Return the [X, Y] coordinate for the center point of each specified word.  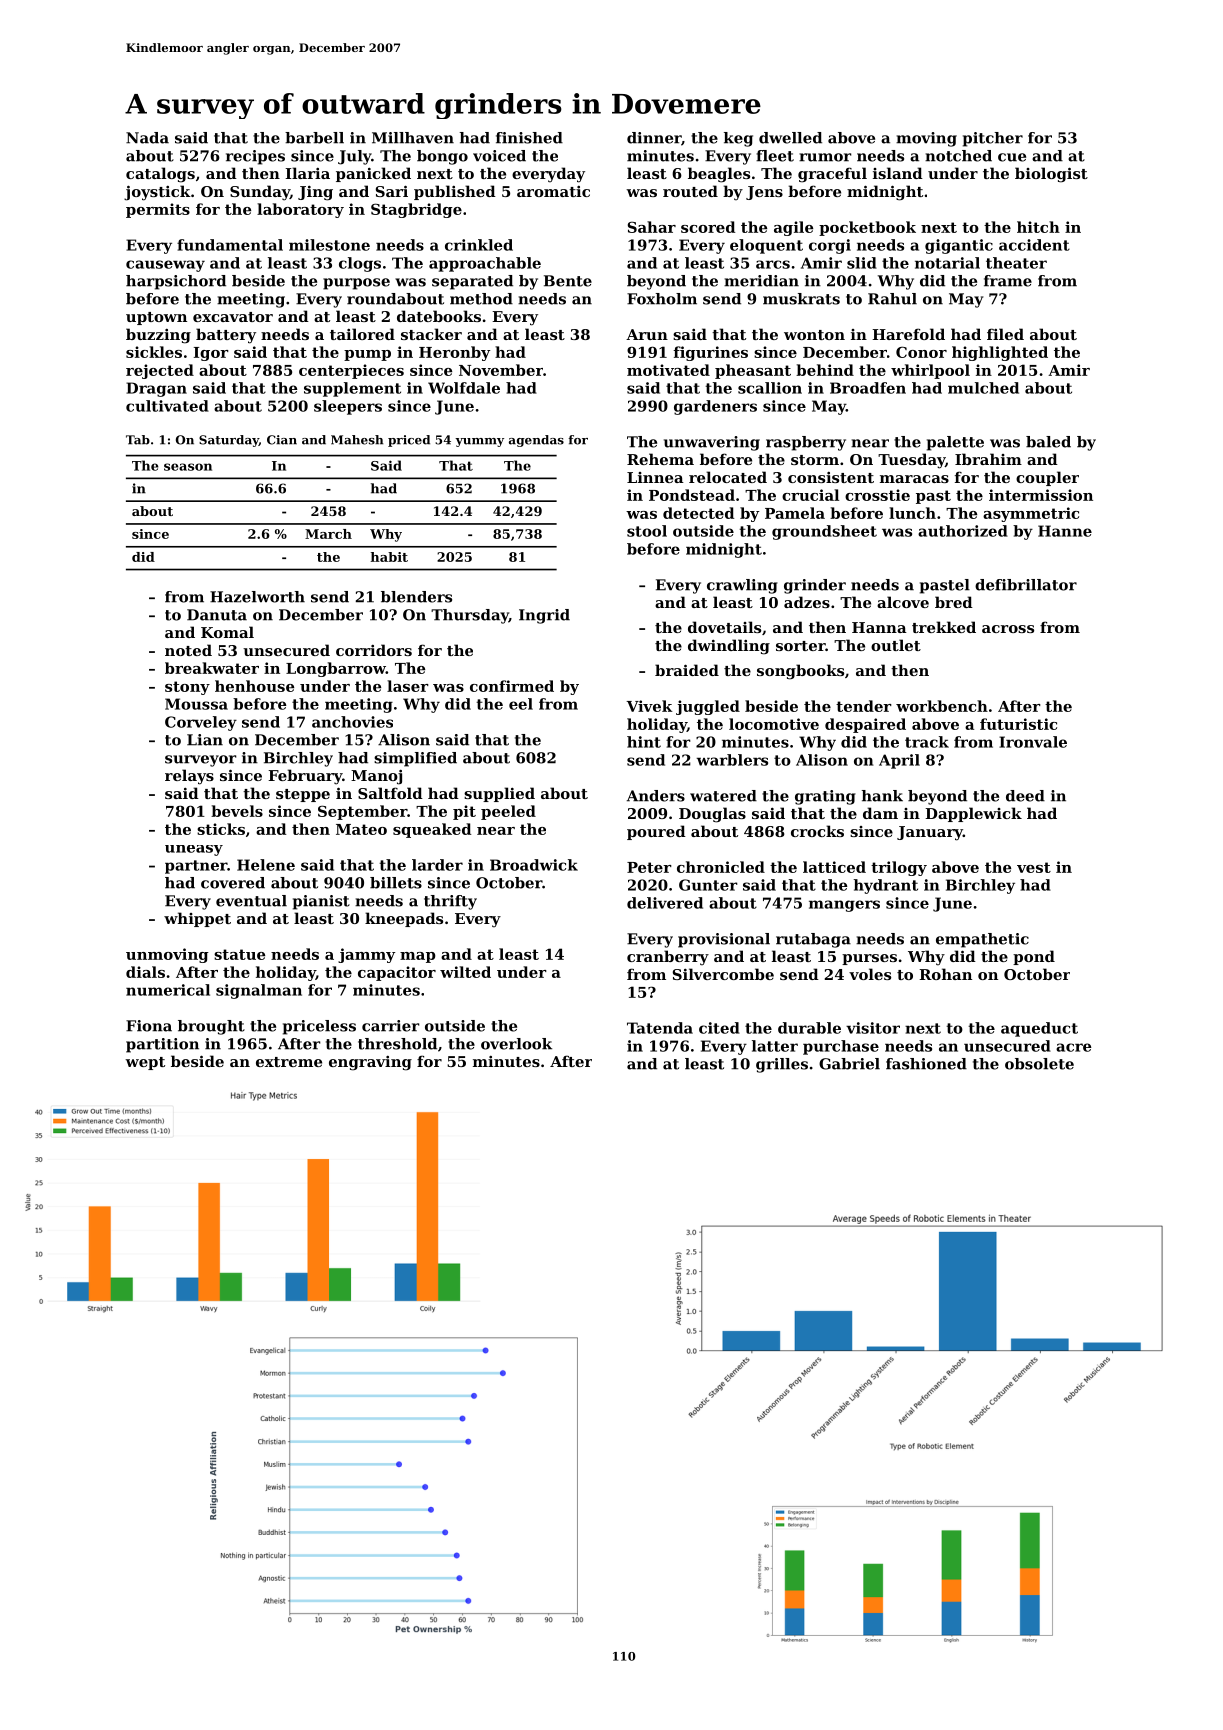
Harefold [908, 334]
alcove [903, 602]
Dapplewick [973, 814]
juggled [708, 707]
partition [162, 1045]
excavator [233, 317]
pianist [321, 902]
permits [158, 210]
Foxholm [662, 299]
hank [882, 796]
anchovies [352, 722]
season [188, 467]
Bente [568, 281]
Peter [649, 867]
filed [1005, 334]
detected [698, 513]
